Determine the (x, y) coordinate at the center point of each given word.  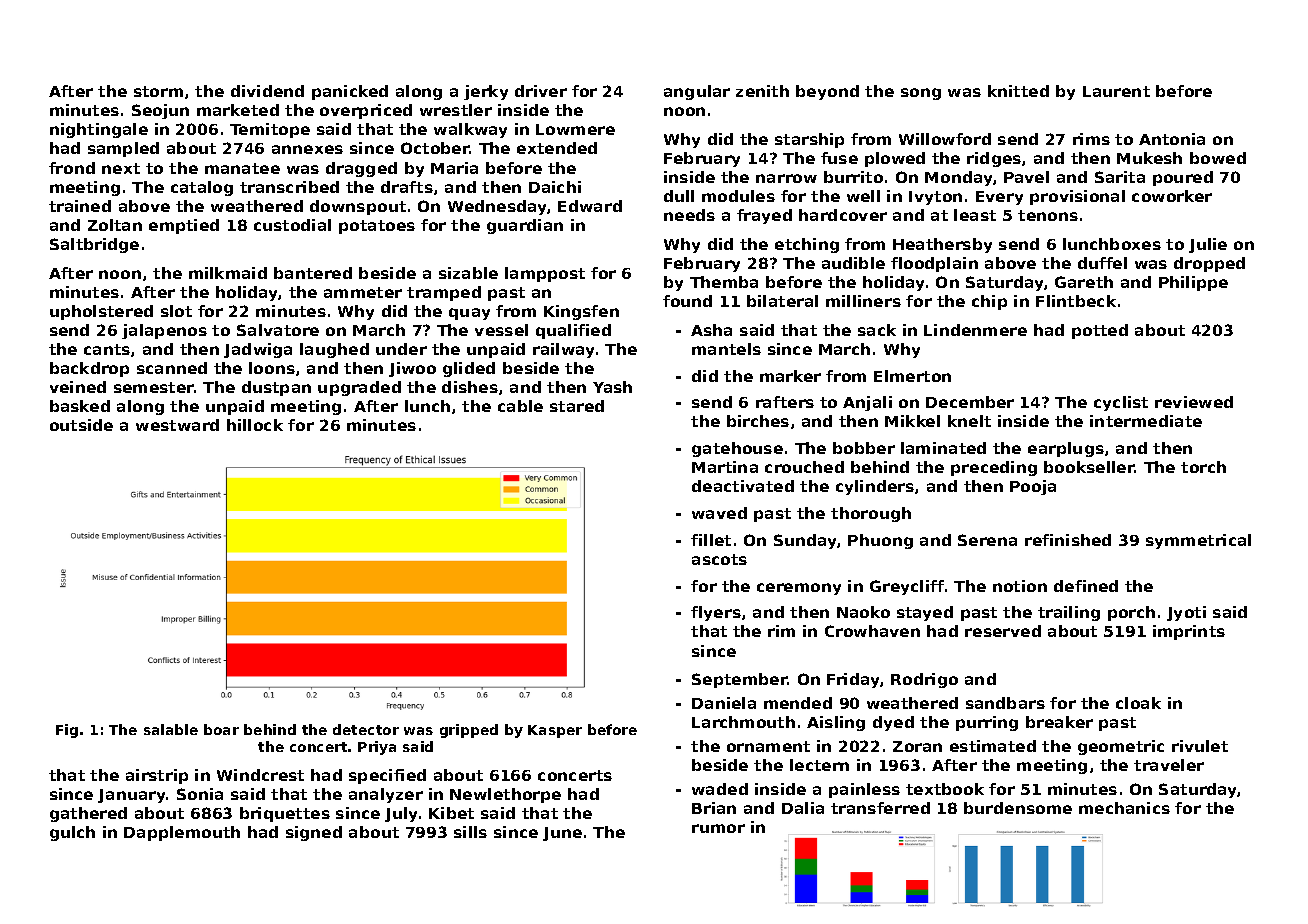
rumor (718, 828)
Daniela (724, 703)
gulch (72, 833)
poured (1183, 178)
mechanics (1124, 808)
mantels (726, 349)
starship (809, 140)
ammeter (363, 292)
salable (171, 729)
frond (72, 168)
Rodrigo (924, 680)
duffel (1102, 263)
